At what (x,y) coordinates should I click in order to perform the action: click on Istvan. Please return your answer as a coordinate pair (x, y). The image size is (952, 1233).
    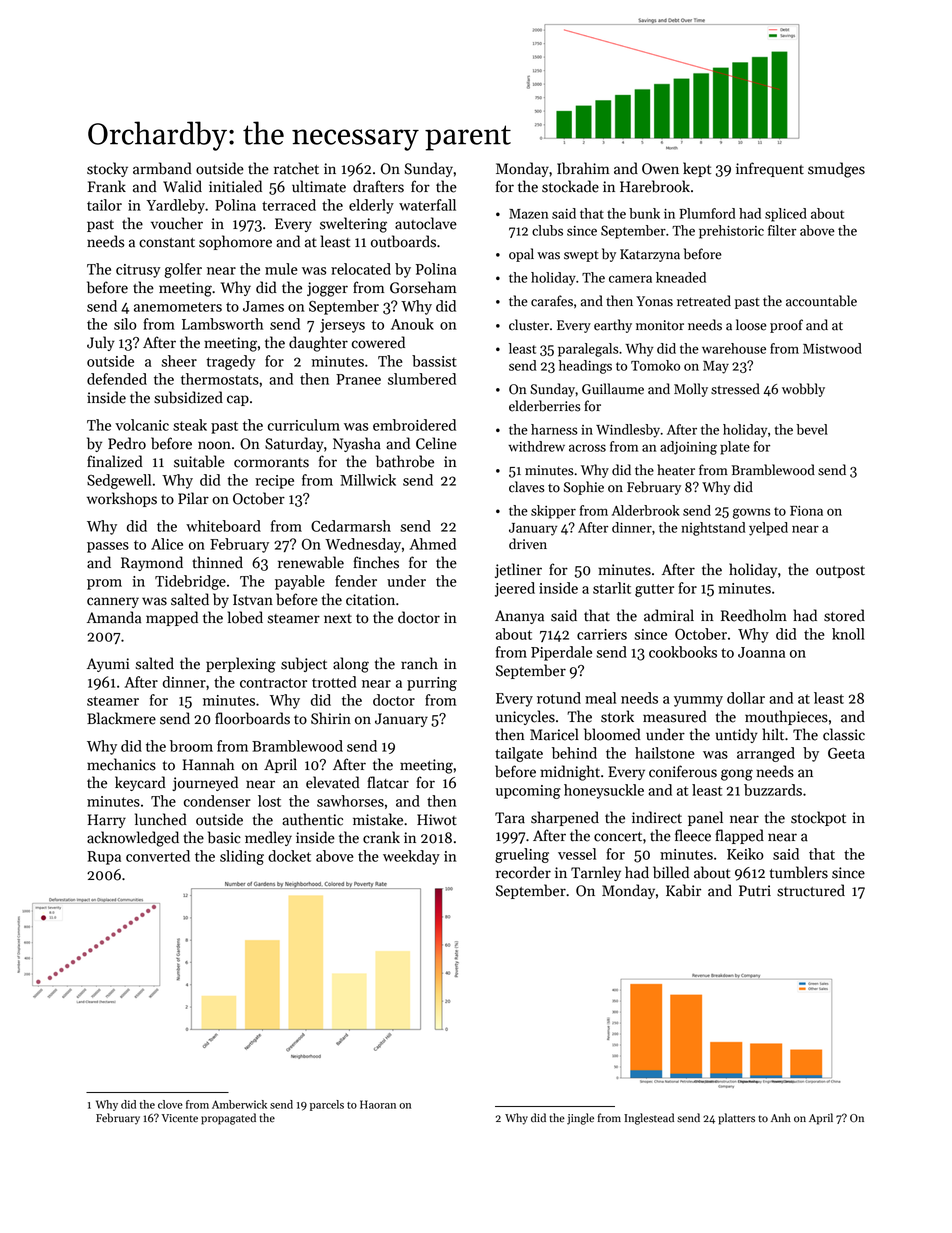
    Looking at the image, I should click on (253, 600).
